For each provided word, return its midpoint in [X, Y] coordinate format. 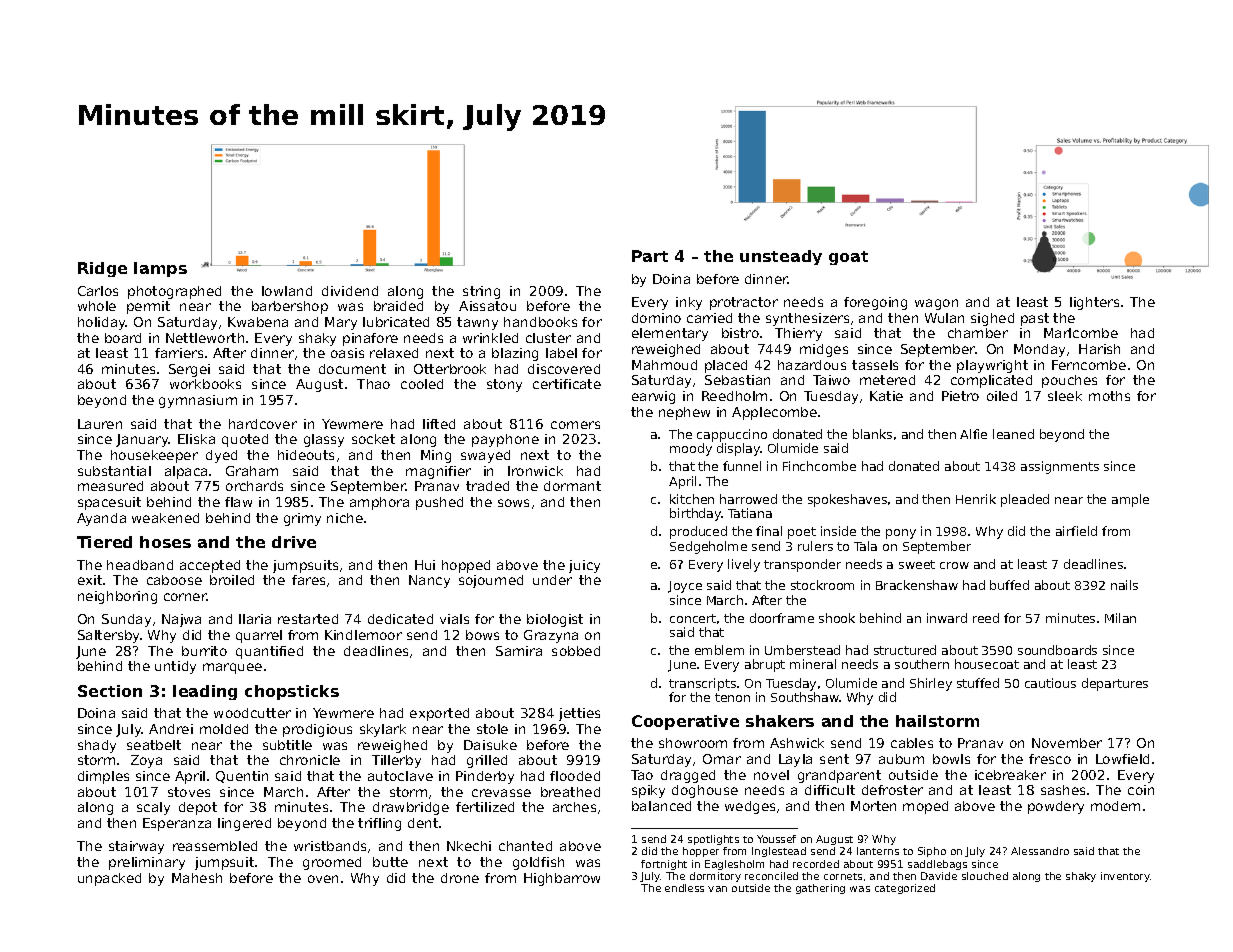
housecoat [987, 664]
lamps [160, 269]
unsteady [781, 257]
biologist [555, 620]
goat [848, 258]
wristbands [330, 846]
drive [294, 542]
